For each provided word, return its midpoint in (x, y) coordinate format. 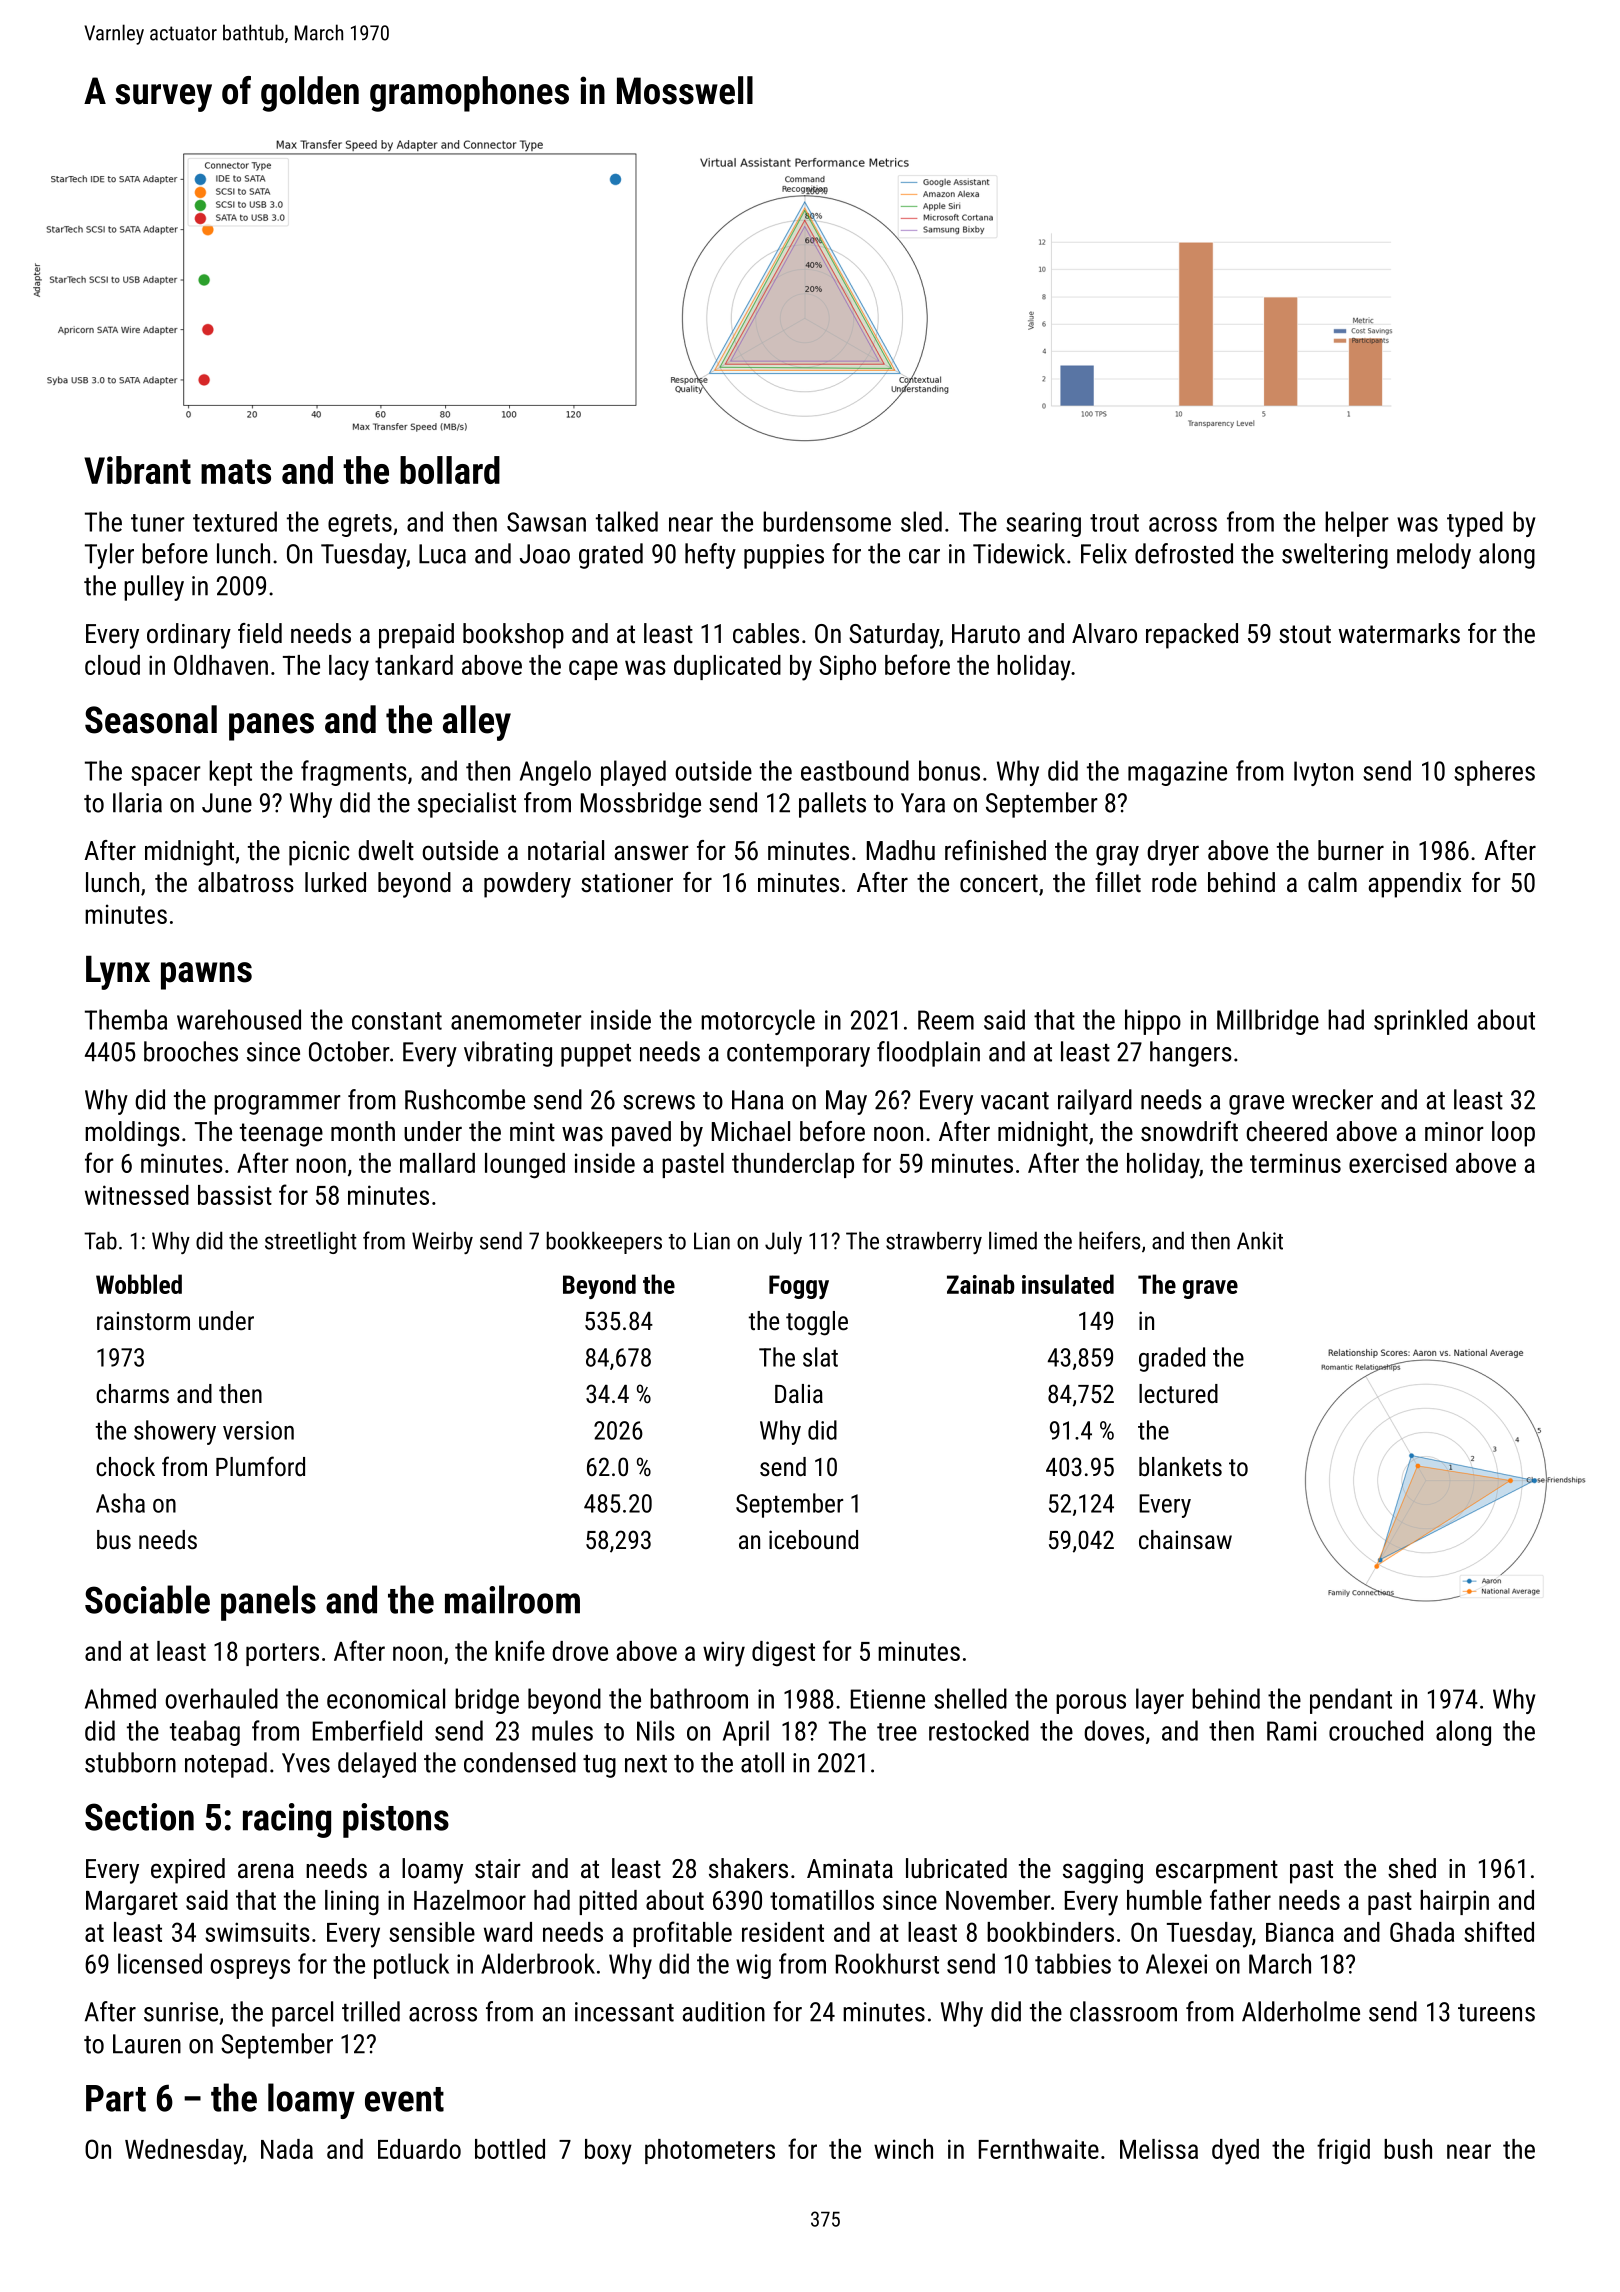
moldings (132, 1134)
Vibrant (137, 470)
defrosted (1184, 553)
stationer (627, 883)
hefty (710, 556)
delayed (377, 1765)
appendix (1415, 885)
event (404, 2099)
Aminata (850, 1869)
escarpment (1217, 1872)
